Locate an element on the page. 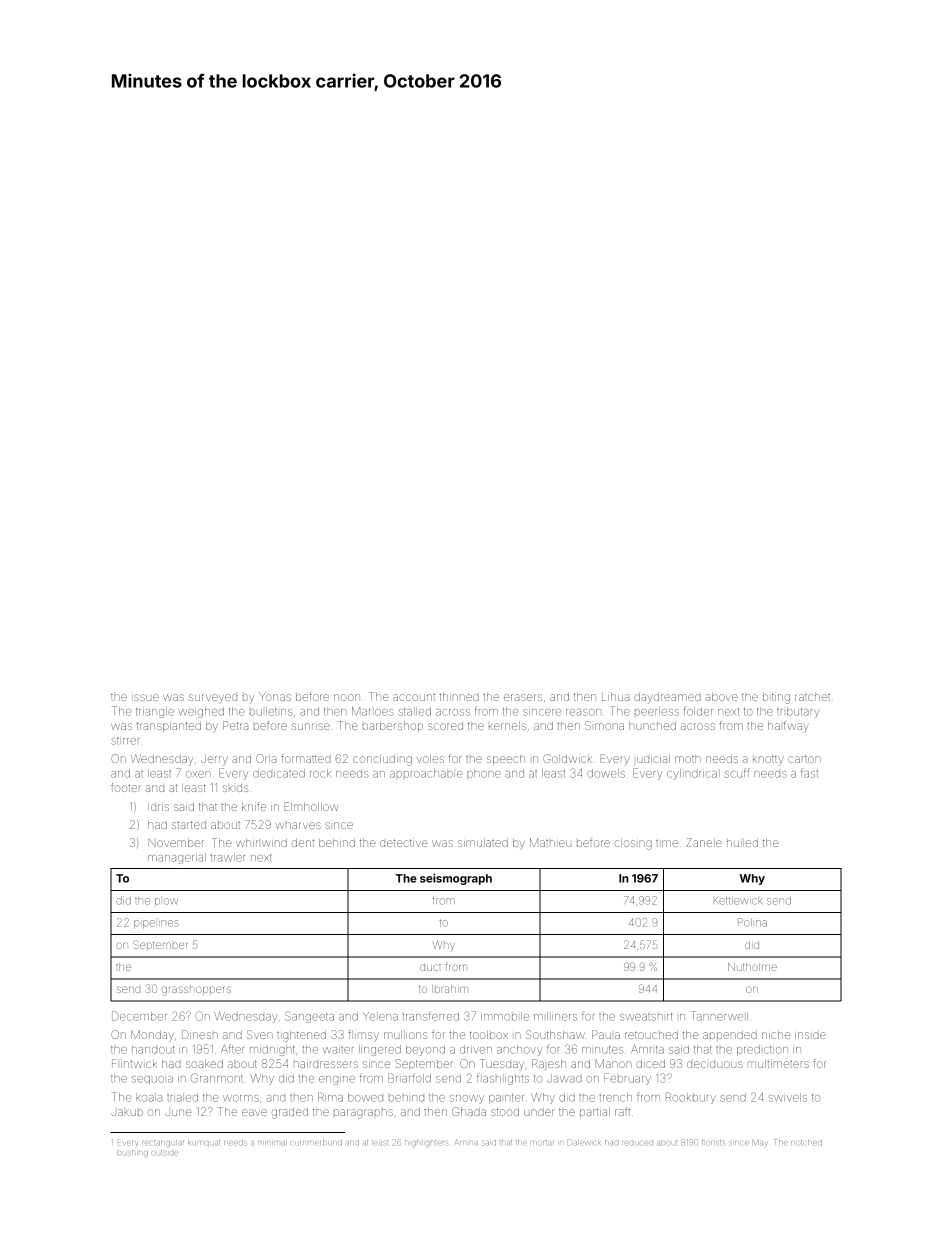 The image size is (952, 1233). plow is located at coordinates (166, 902).
